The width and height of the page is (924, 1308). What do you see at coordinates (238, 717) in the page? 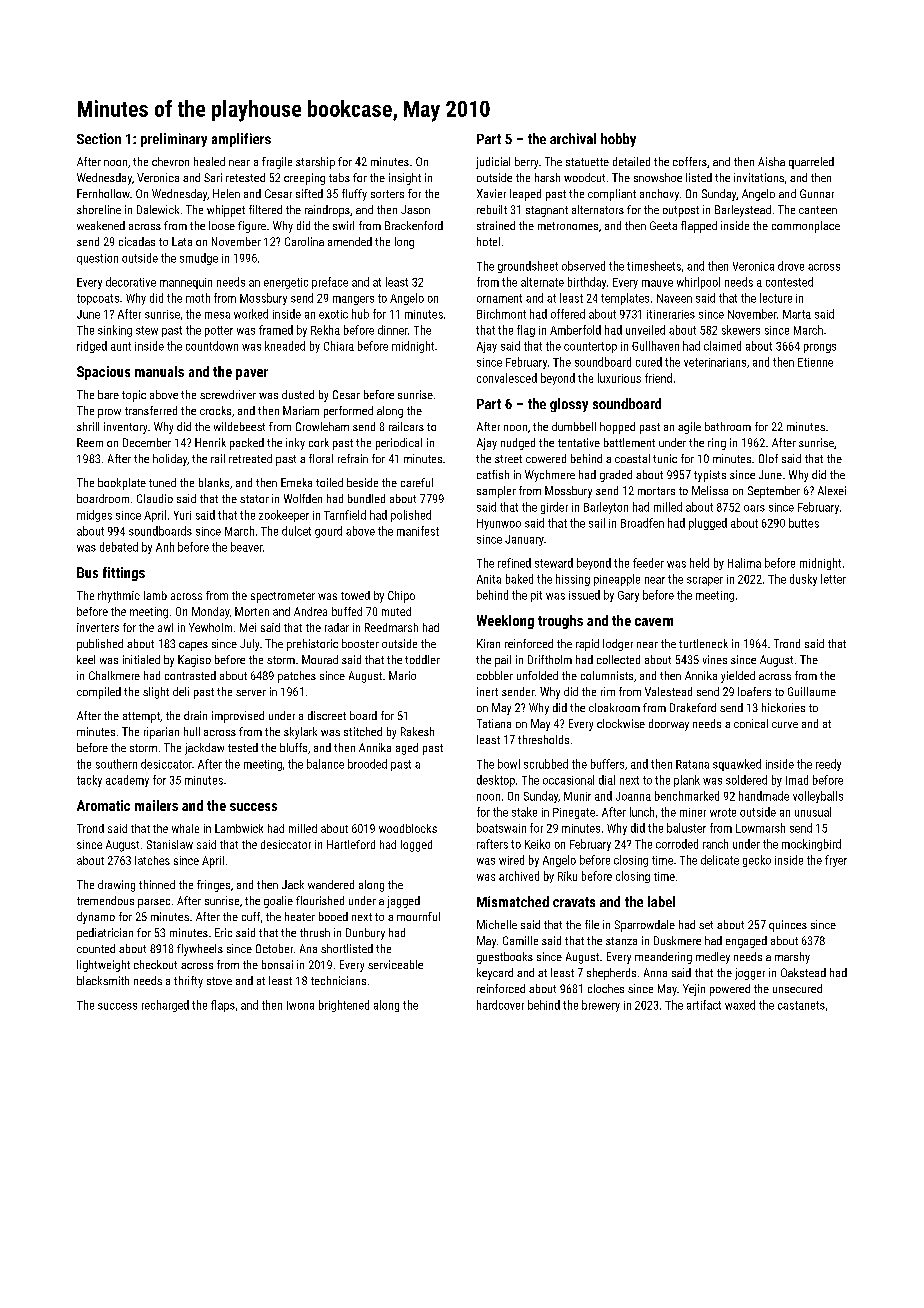
I see `improvised` at bounding box center [238, 717].
